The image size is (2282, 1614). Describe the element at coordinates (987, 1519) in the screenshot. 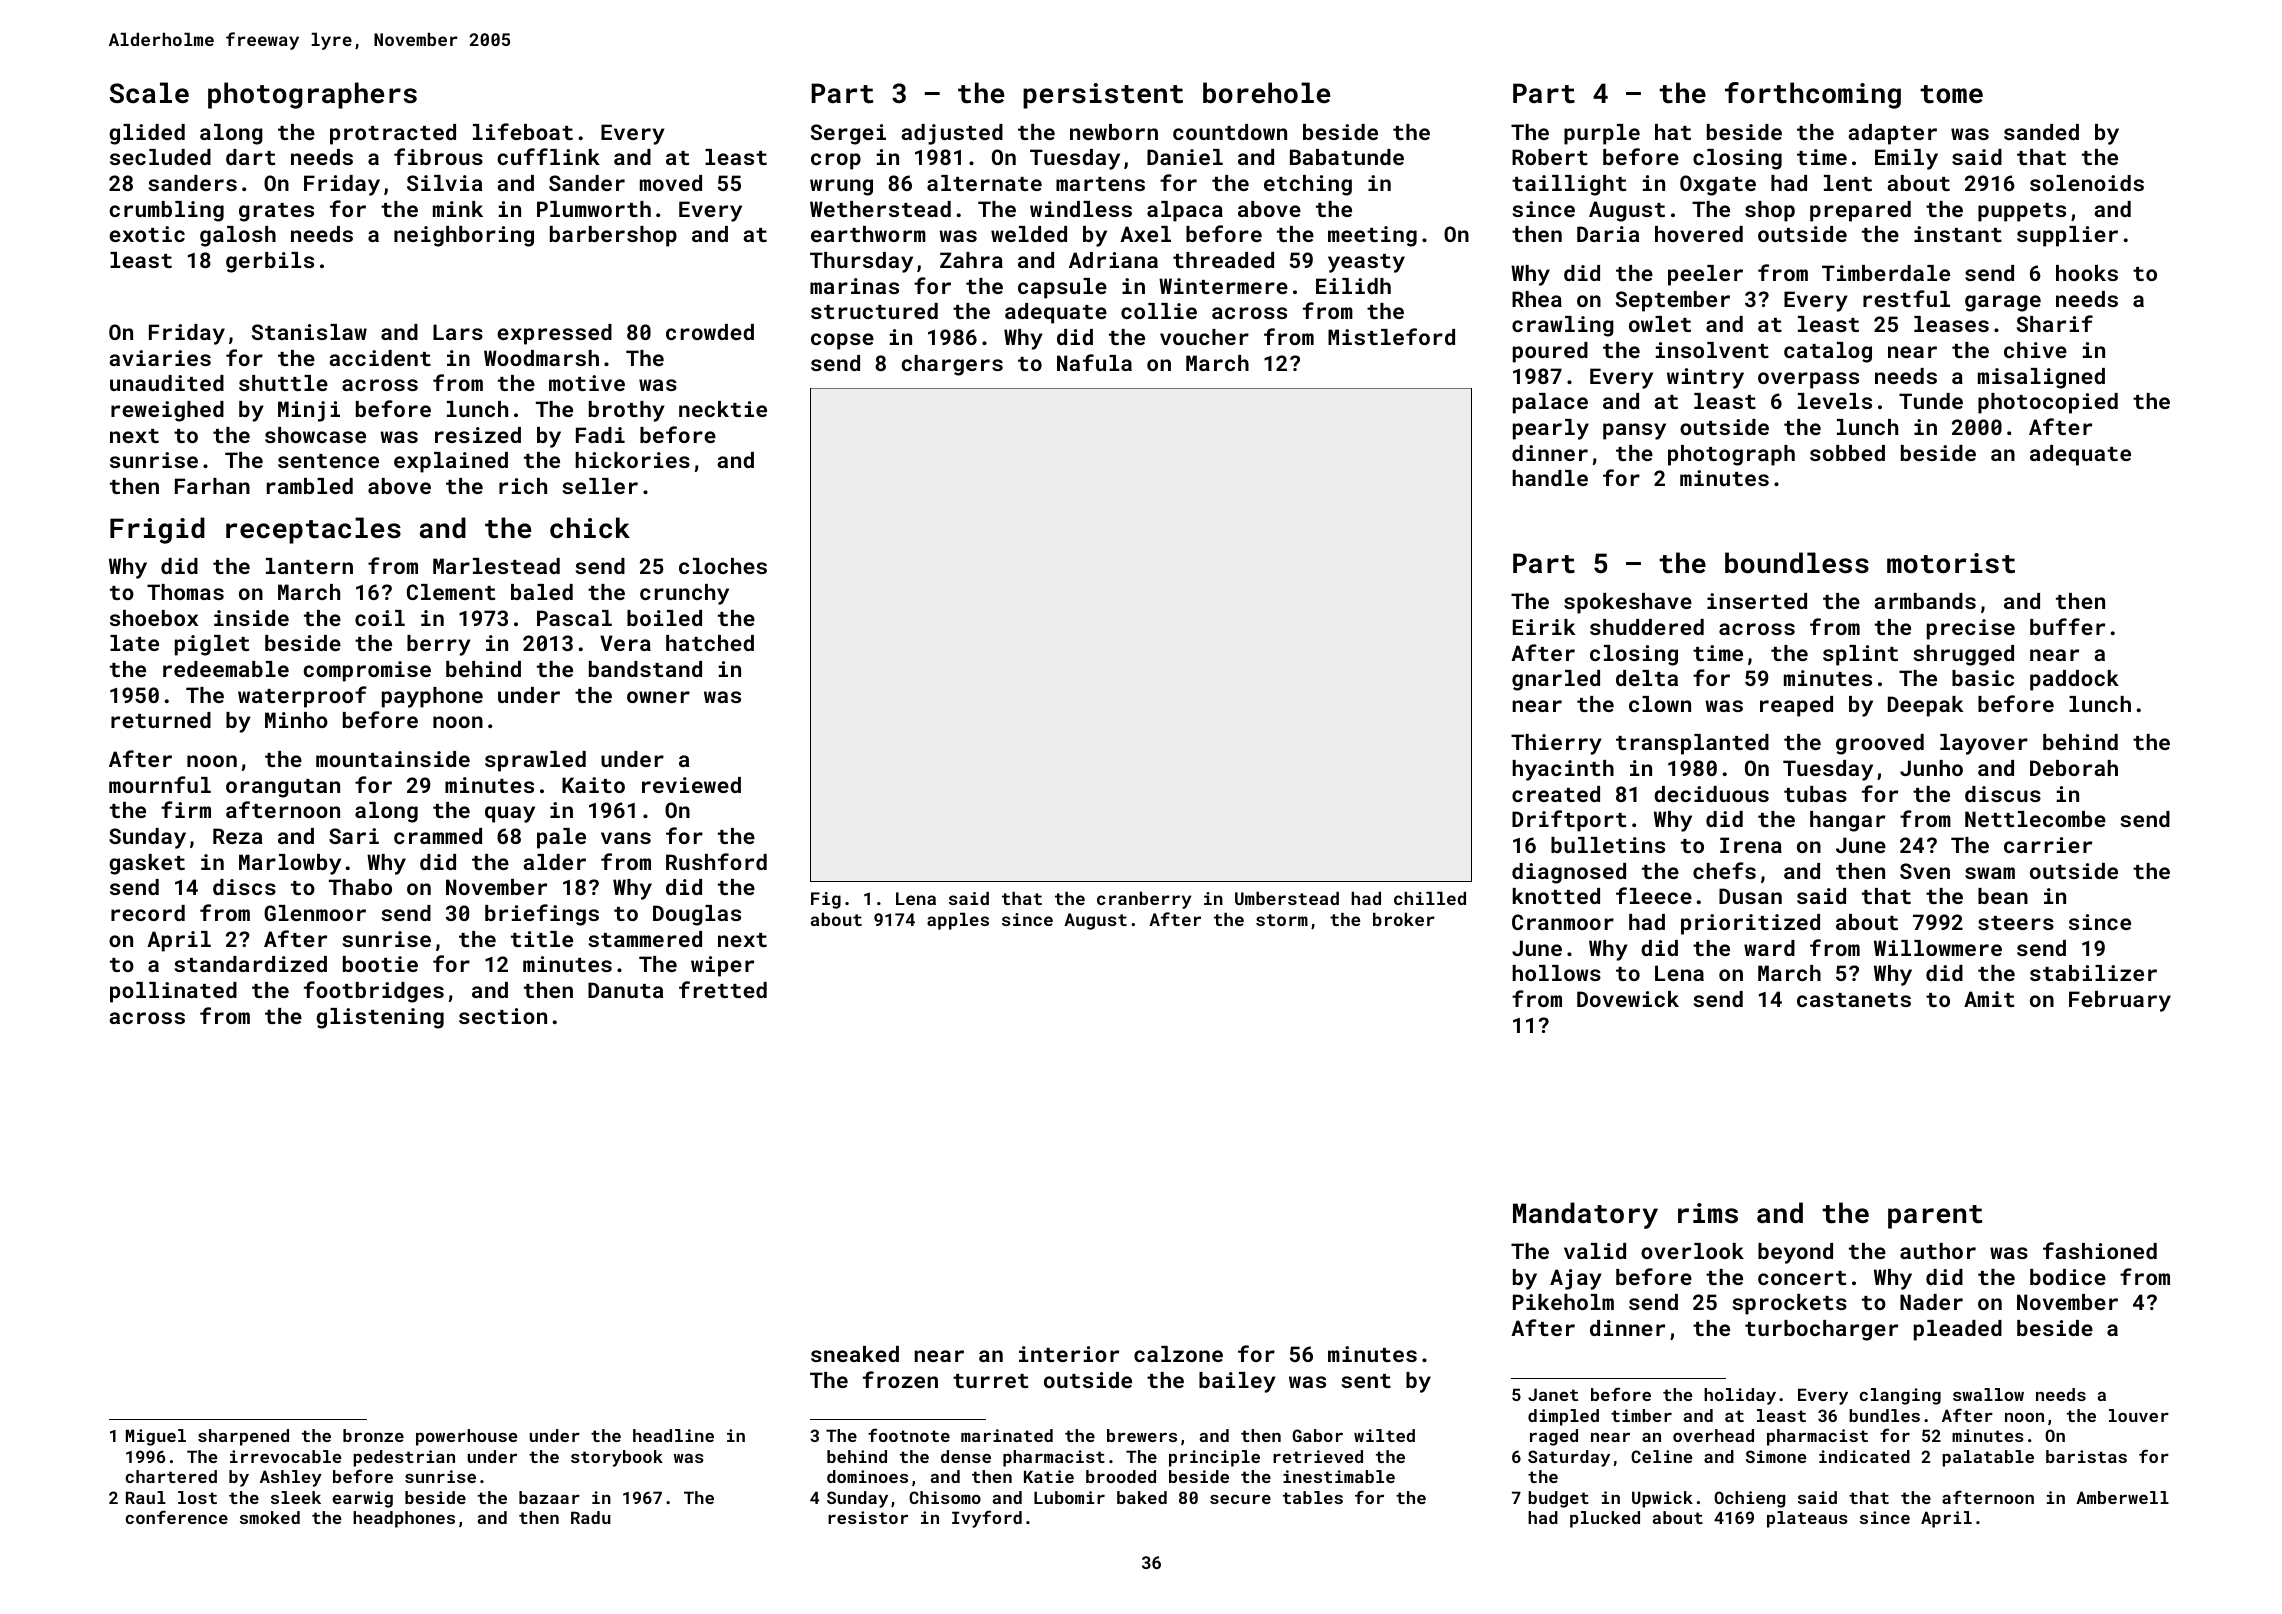

I see `Ivyford` at that location.
